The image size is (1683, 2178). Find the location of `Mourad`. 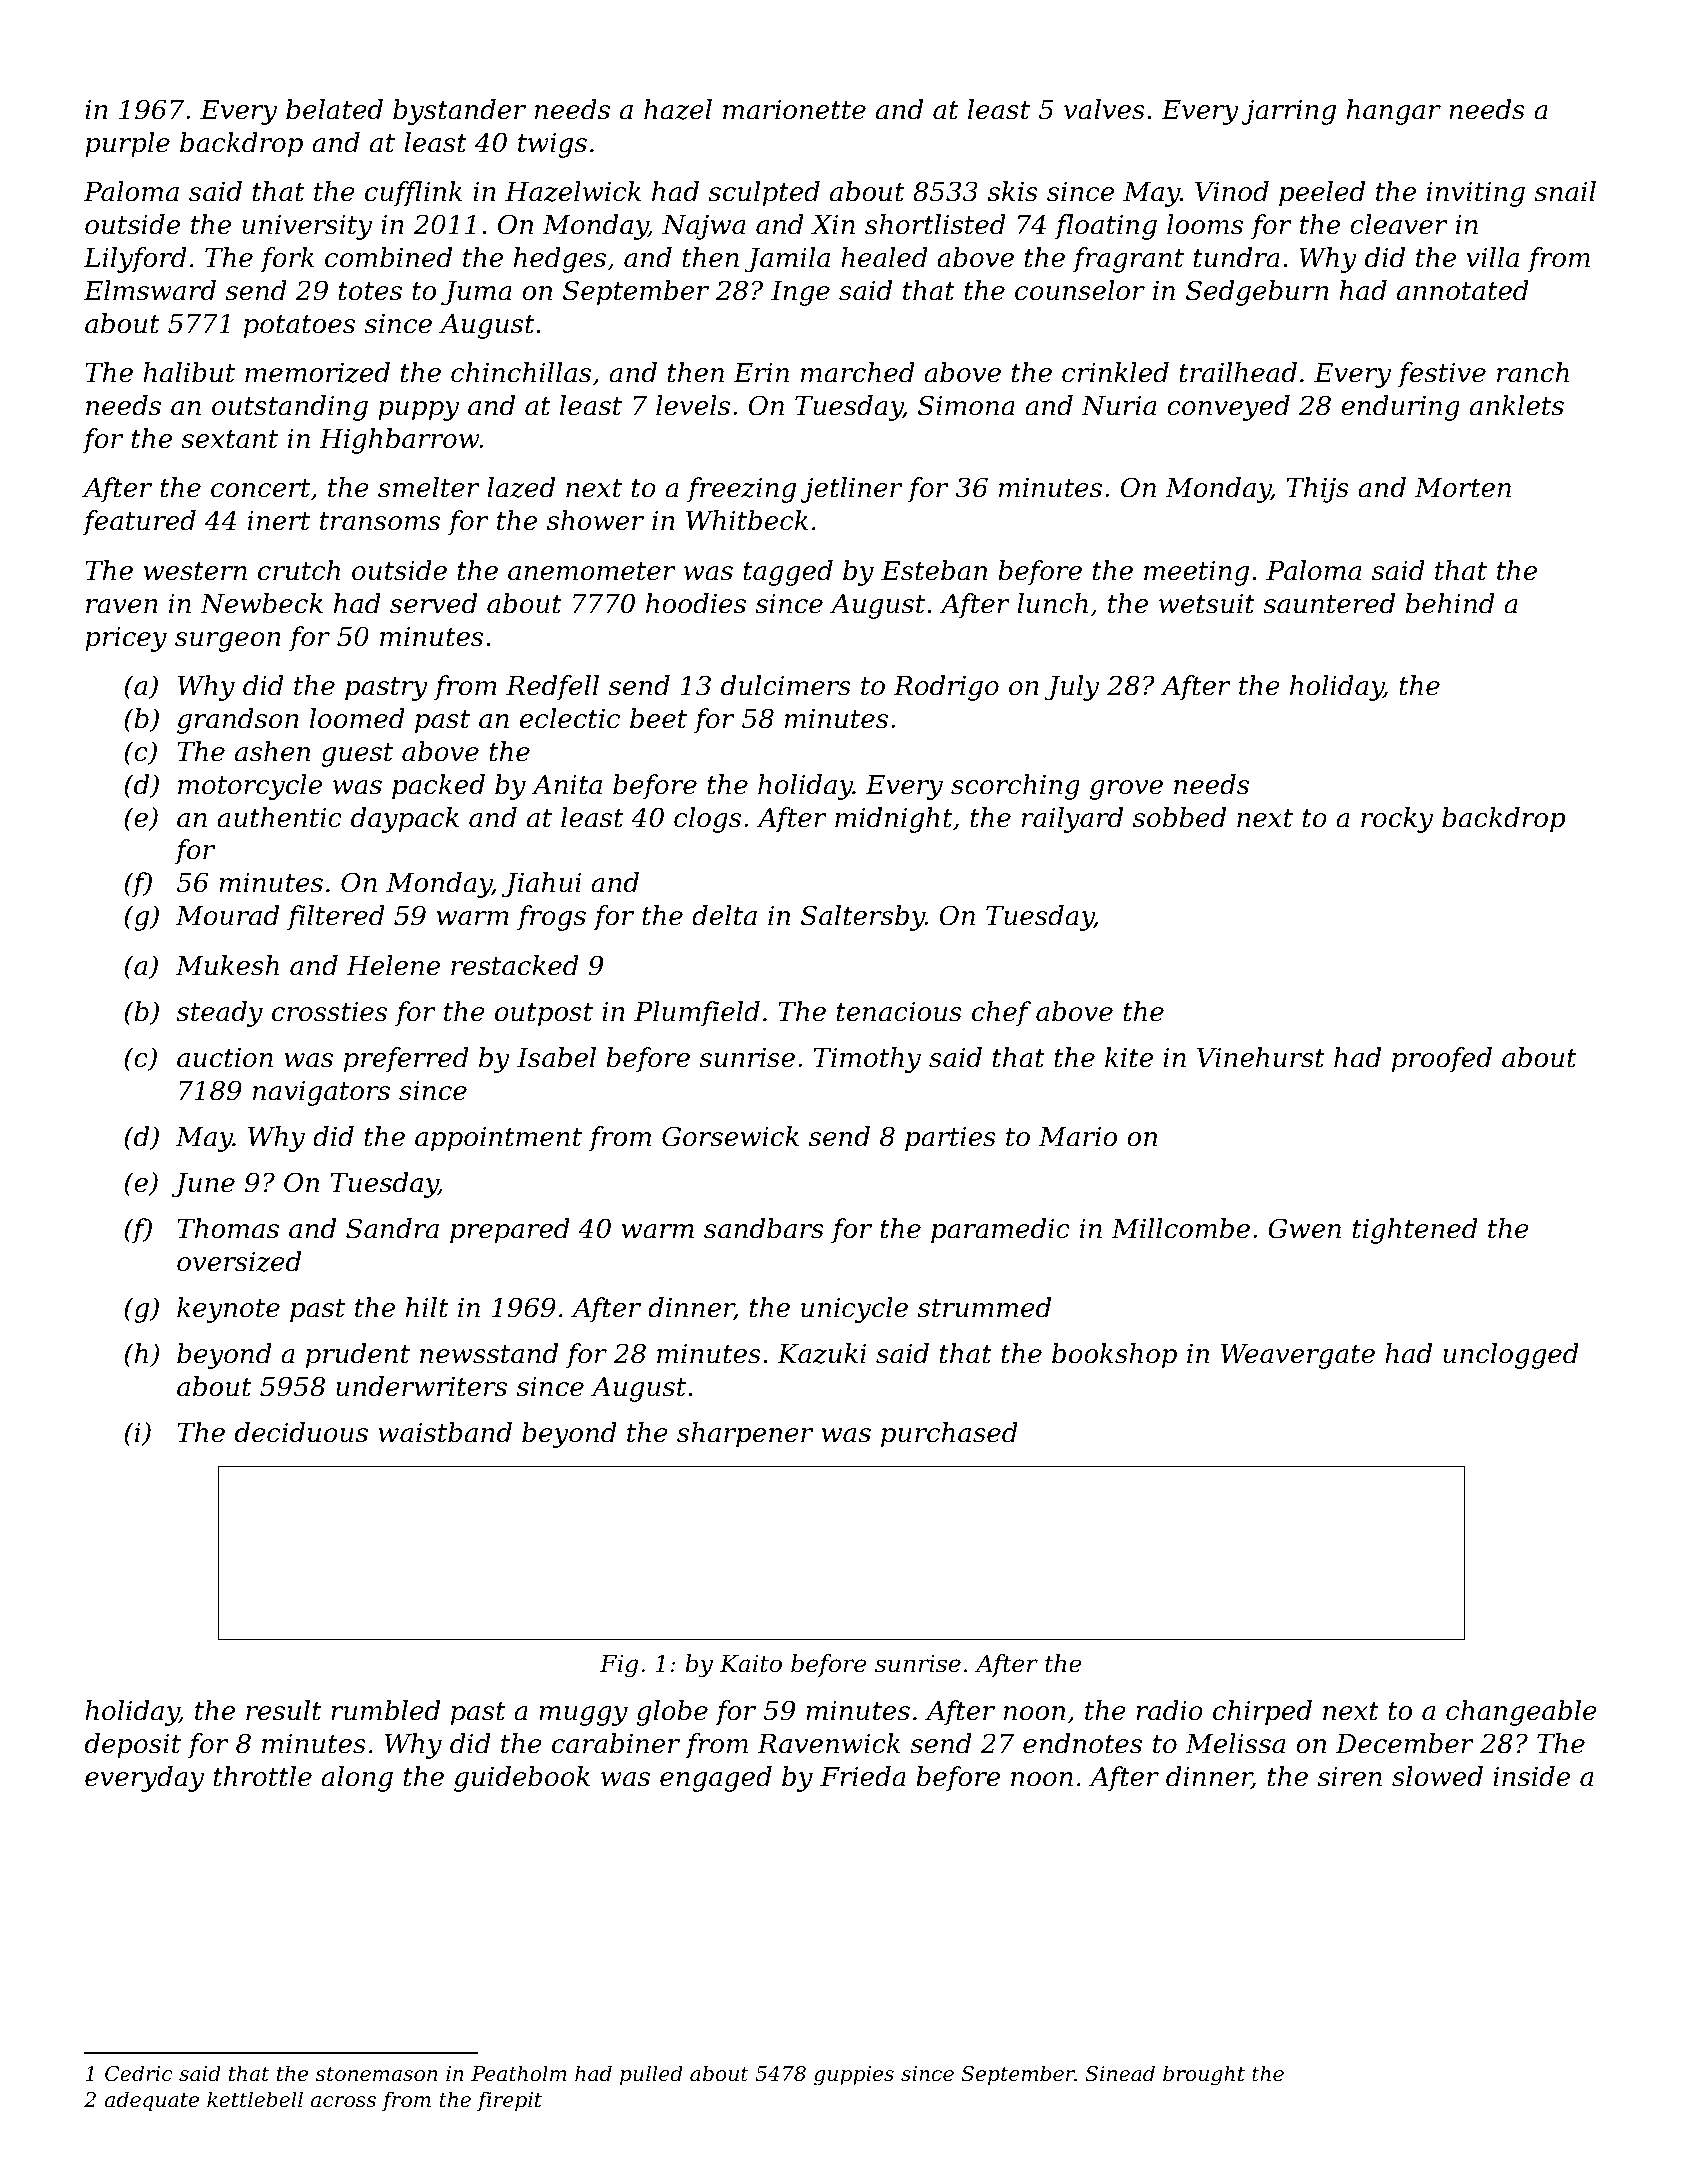

Mourad is located at coordinates (227, 915).
